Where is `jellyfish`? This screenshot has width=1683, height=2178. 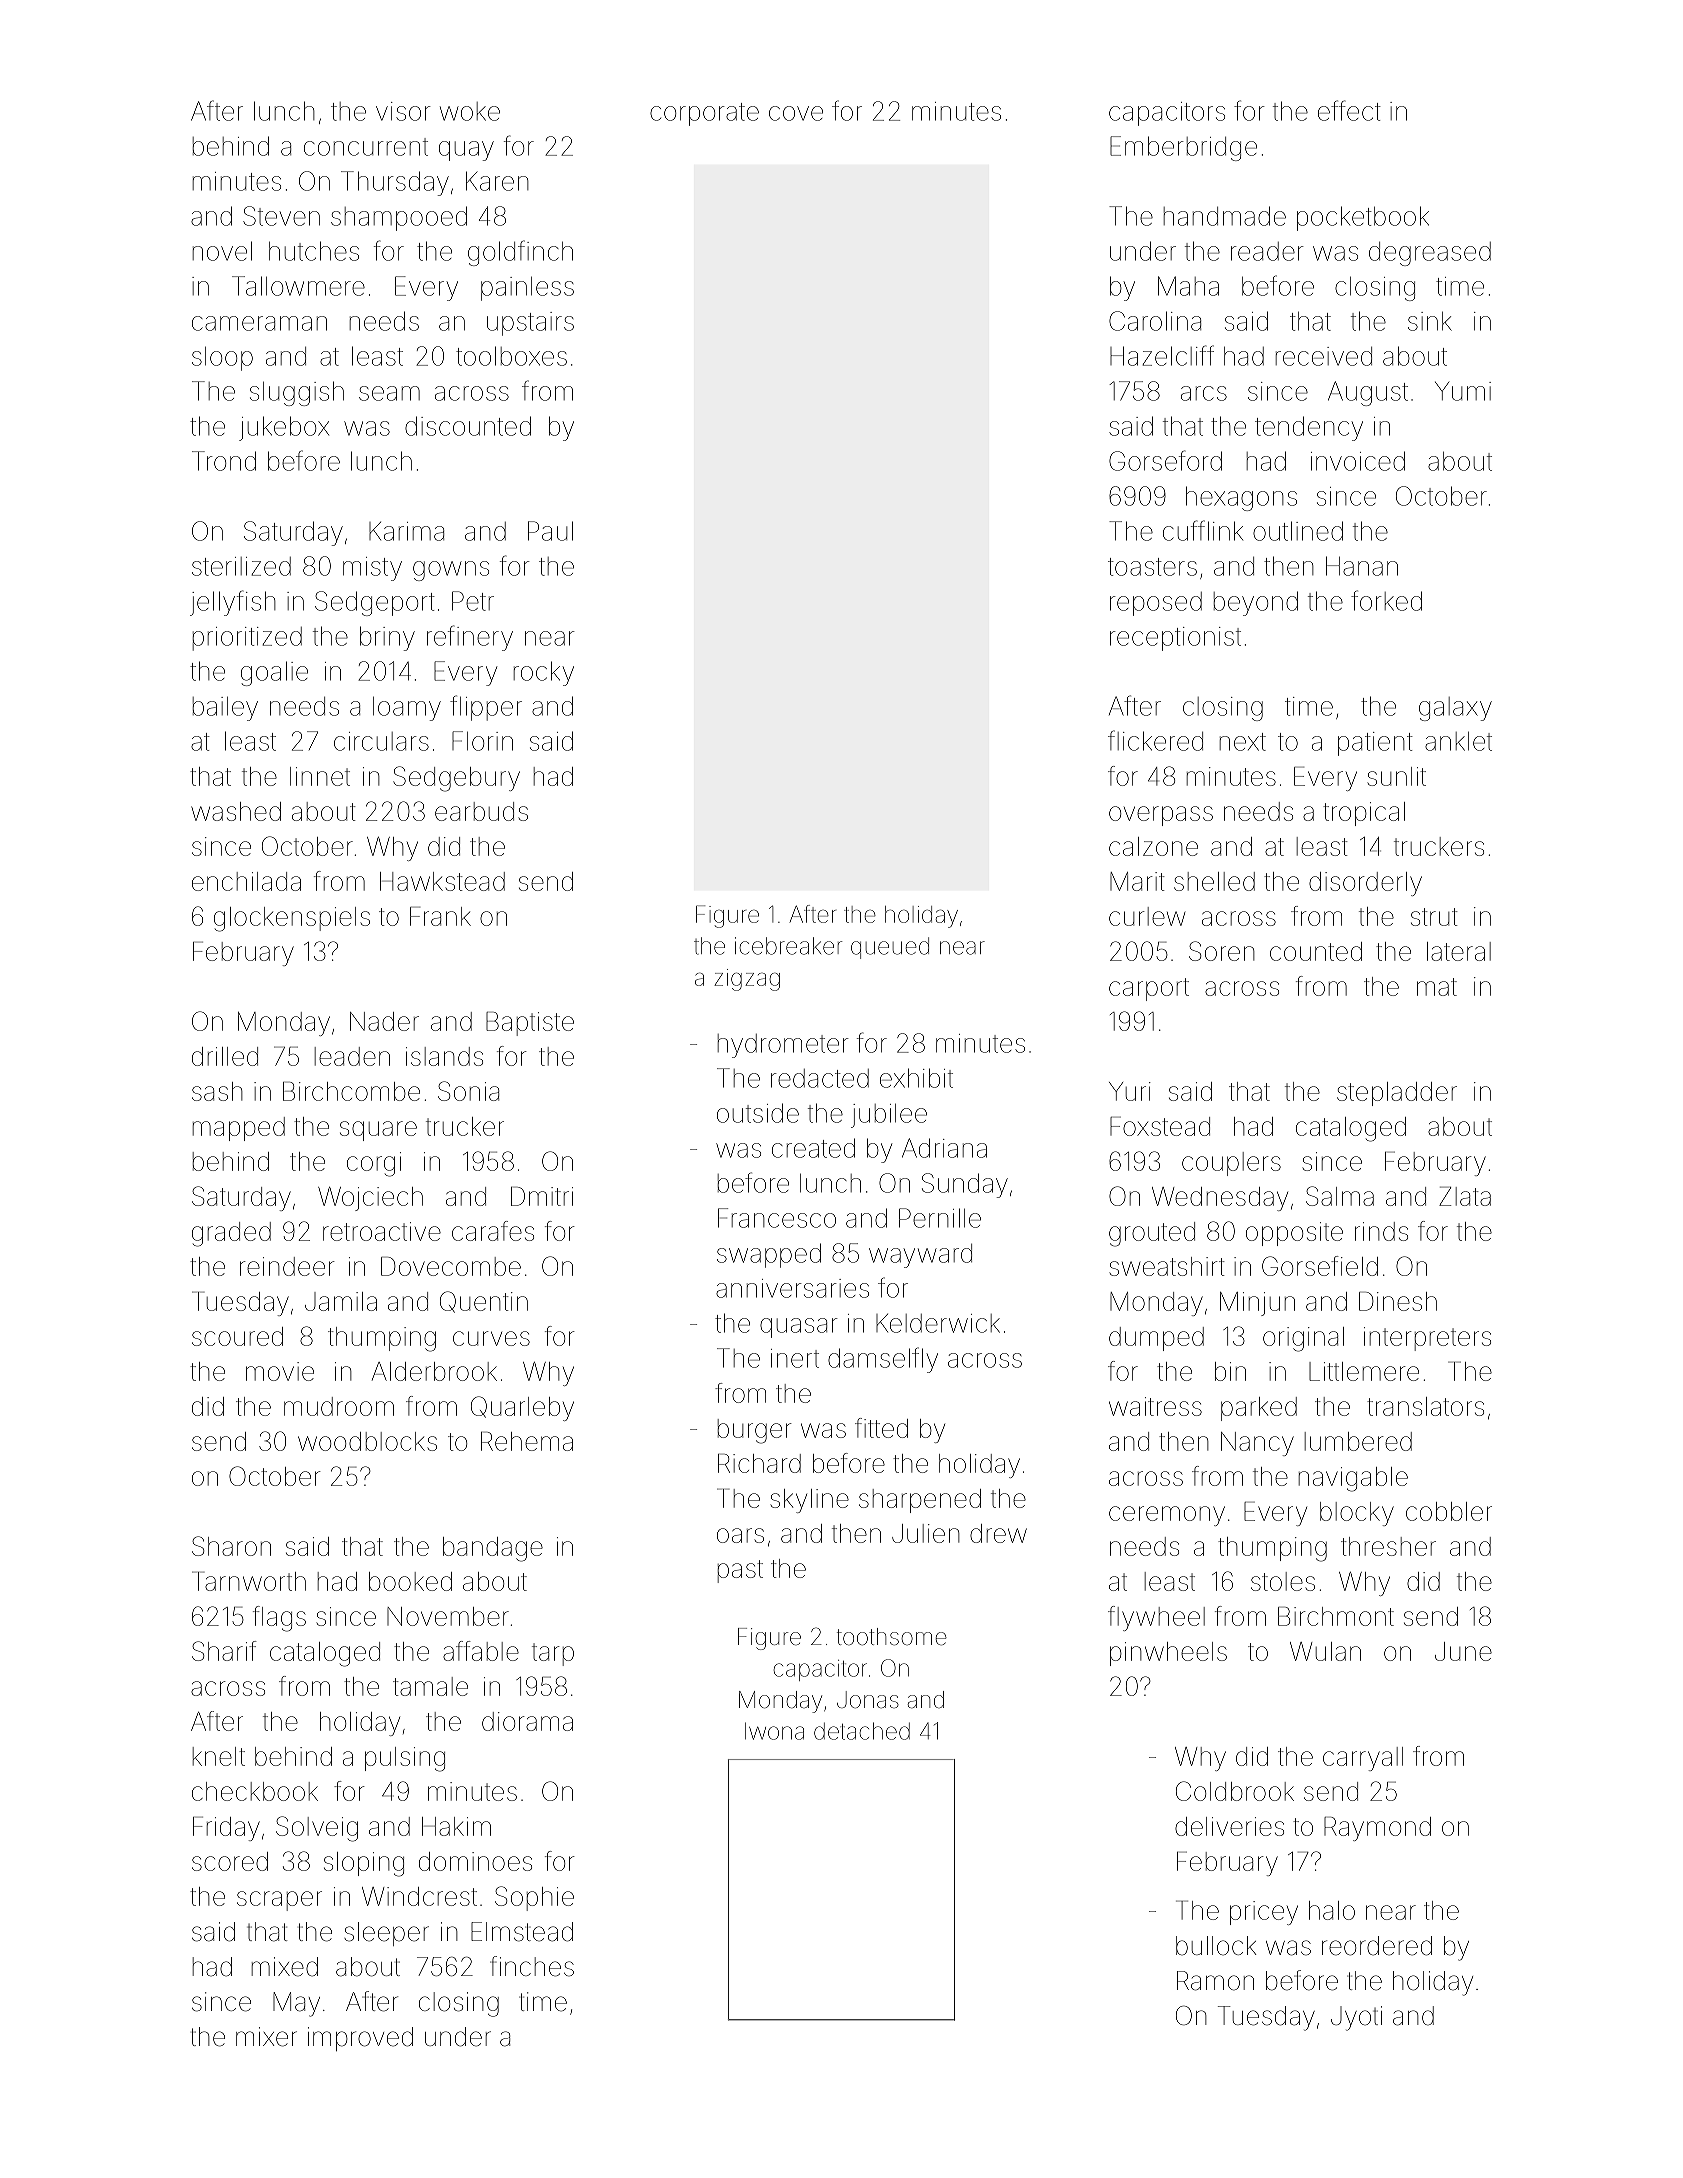 jellyfish is located at coordinates (232, 603).
